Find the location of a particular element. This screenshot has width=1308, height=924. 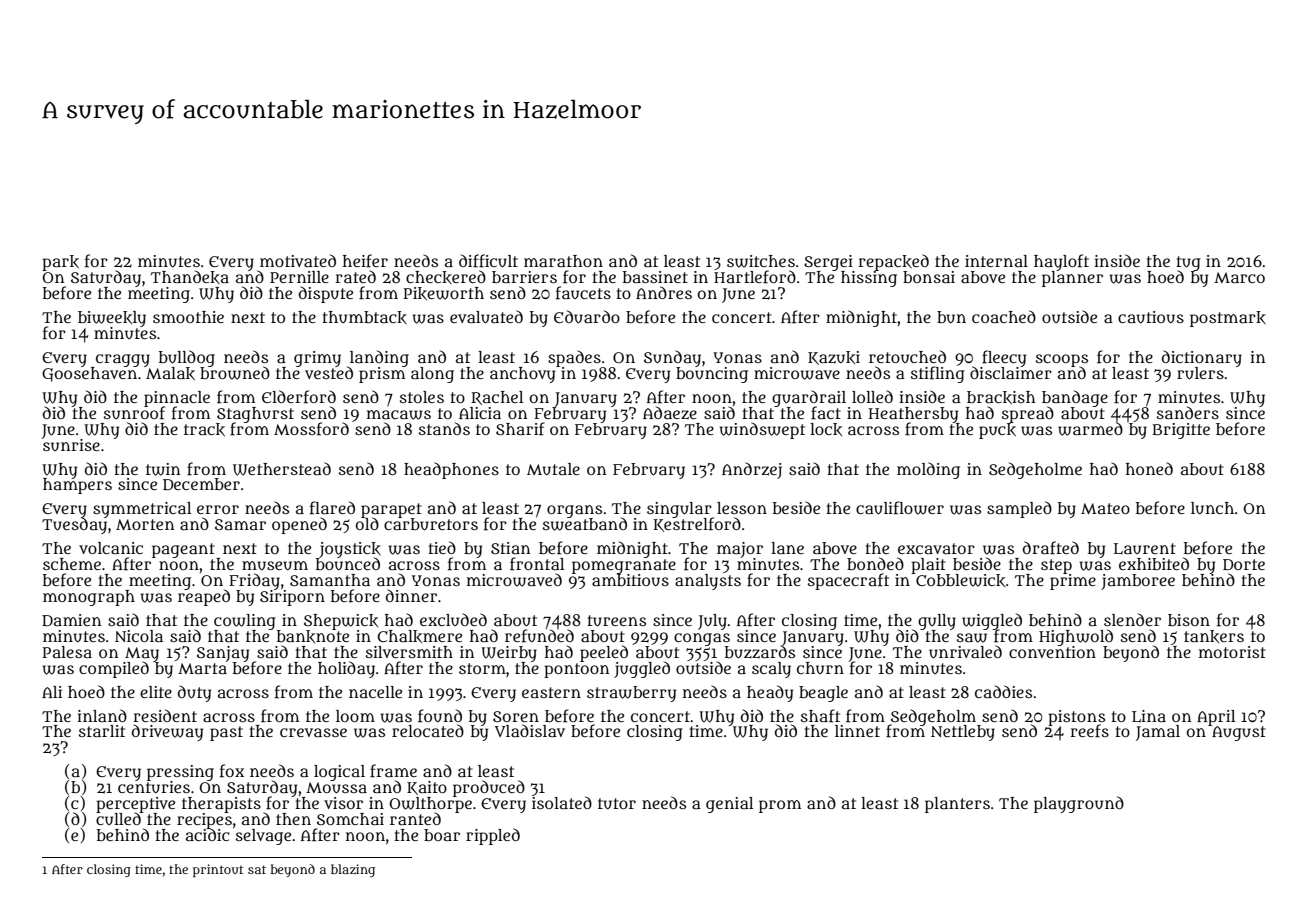

Stian is located at coordinates (511, 548).
